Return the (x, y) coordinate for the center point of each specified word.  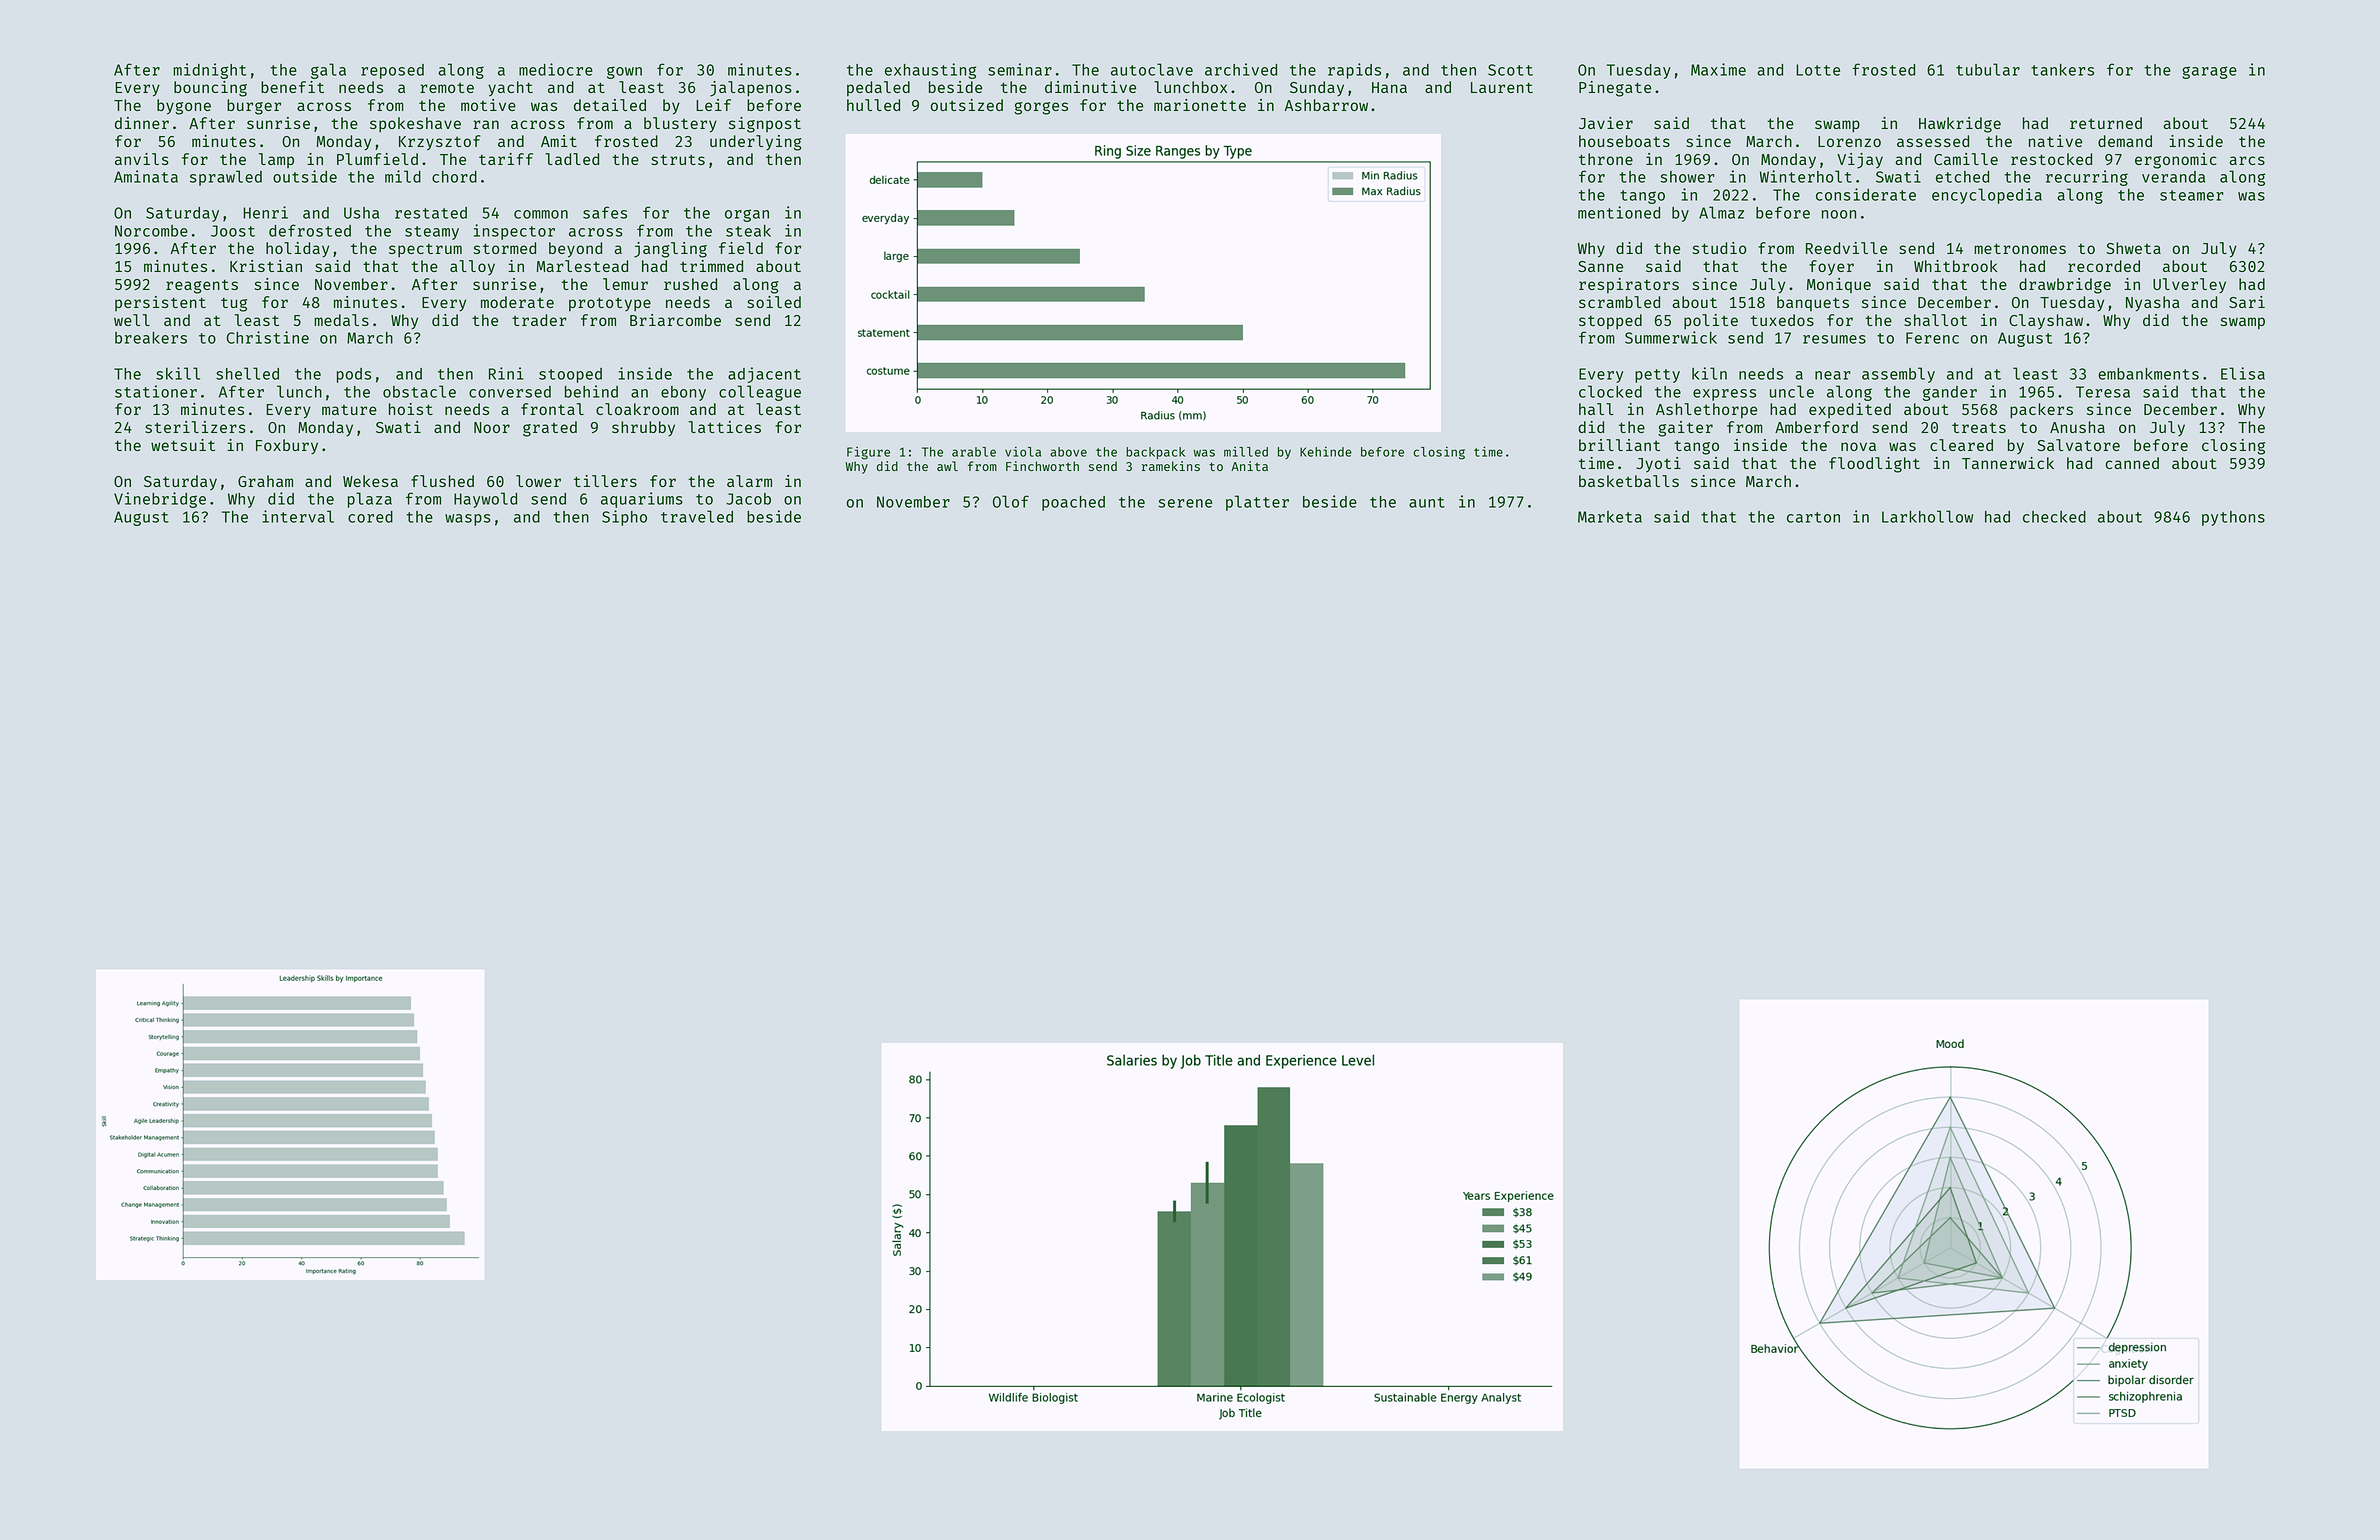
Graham (265, 481)
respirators (1629, 285)
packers (2041, 411)
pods (354, 375)
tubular (1988, 69)
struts (678, 159)
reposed (392, 71)
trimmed (711, 266)
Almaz (1721, 212)
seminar (1020, 69)
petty (1657, 376)
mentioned (1619, 212)
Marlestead (582, 266)
